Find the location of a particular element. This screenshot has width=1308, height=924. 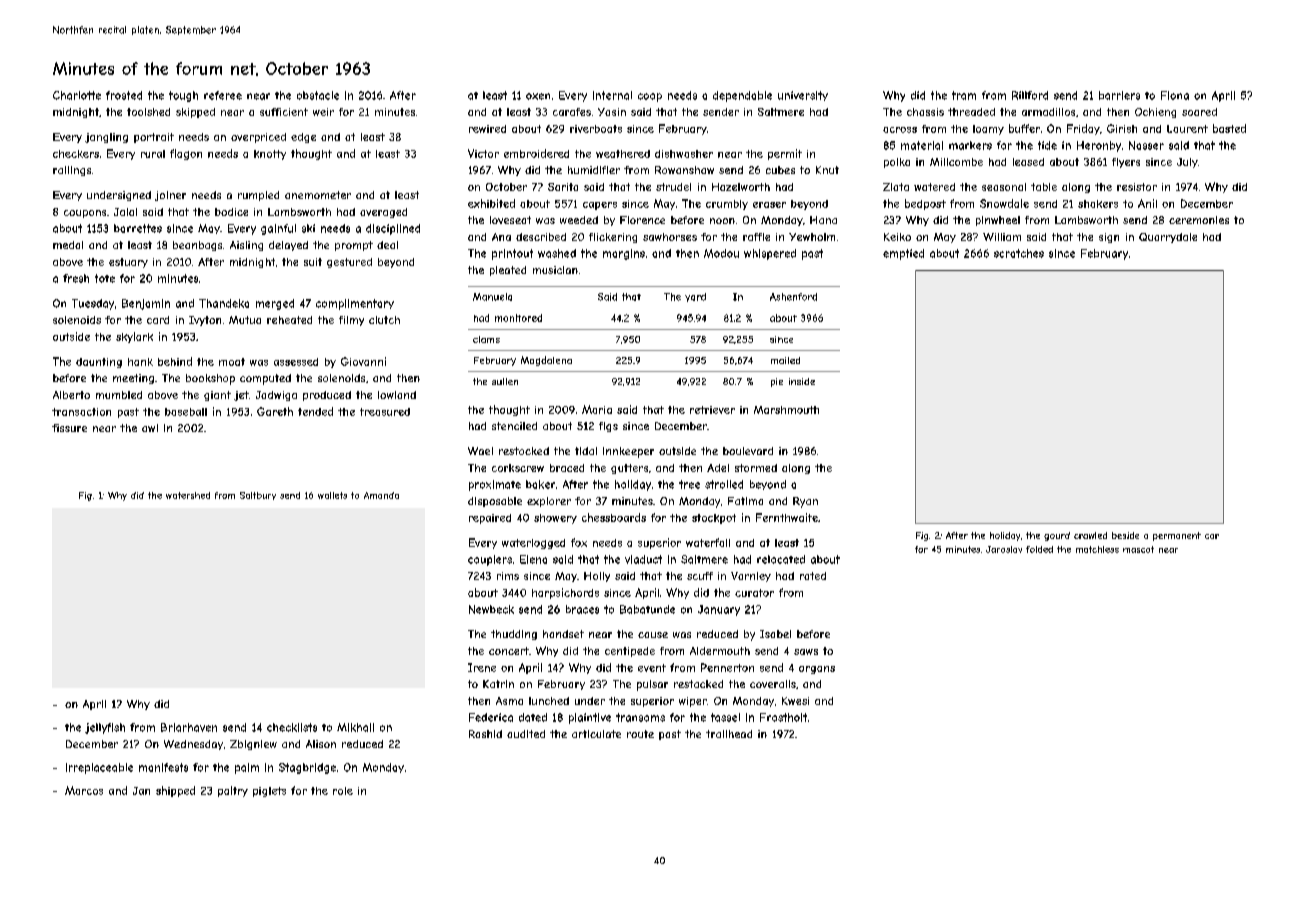

moat is located at coordinates (232, 362).
